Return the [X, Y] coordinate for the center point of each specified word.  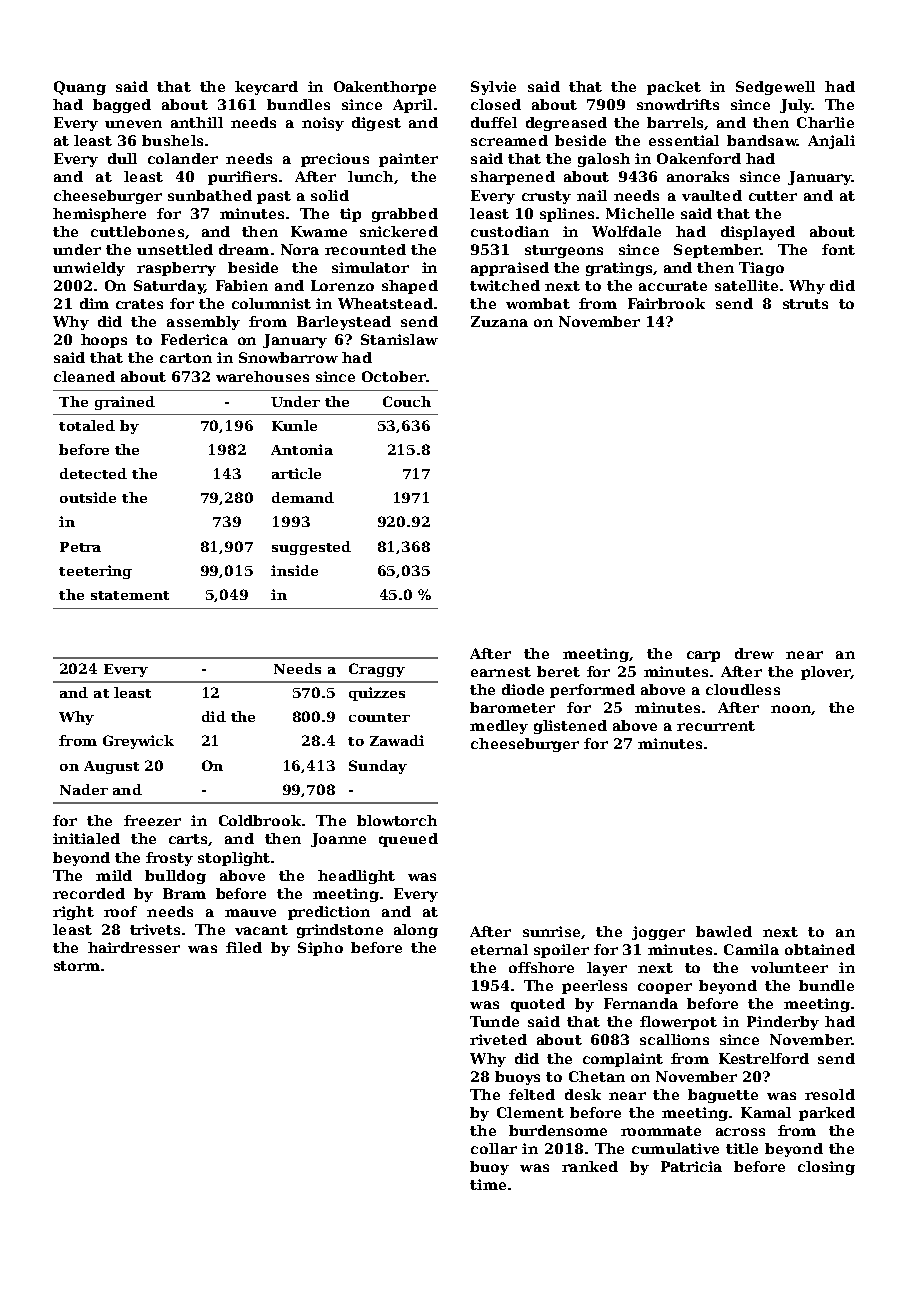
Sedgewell [775, 88]
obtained [820, 949]
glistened [570, 727]
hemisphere [99, 215]
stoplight [234, 859]
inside [294, 570]
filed [244, 947]
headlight [356, 877]
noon [791, 709]
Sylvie [493, 88]
